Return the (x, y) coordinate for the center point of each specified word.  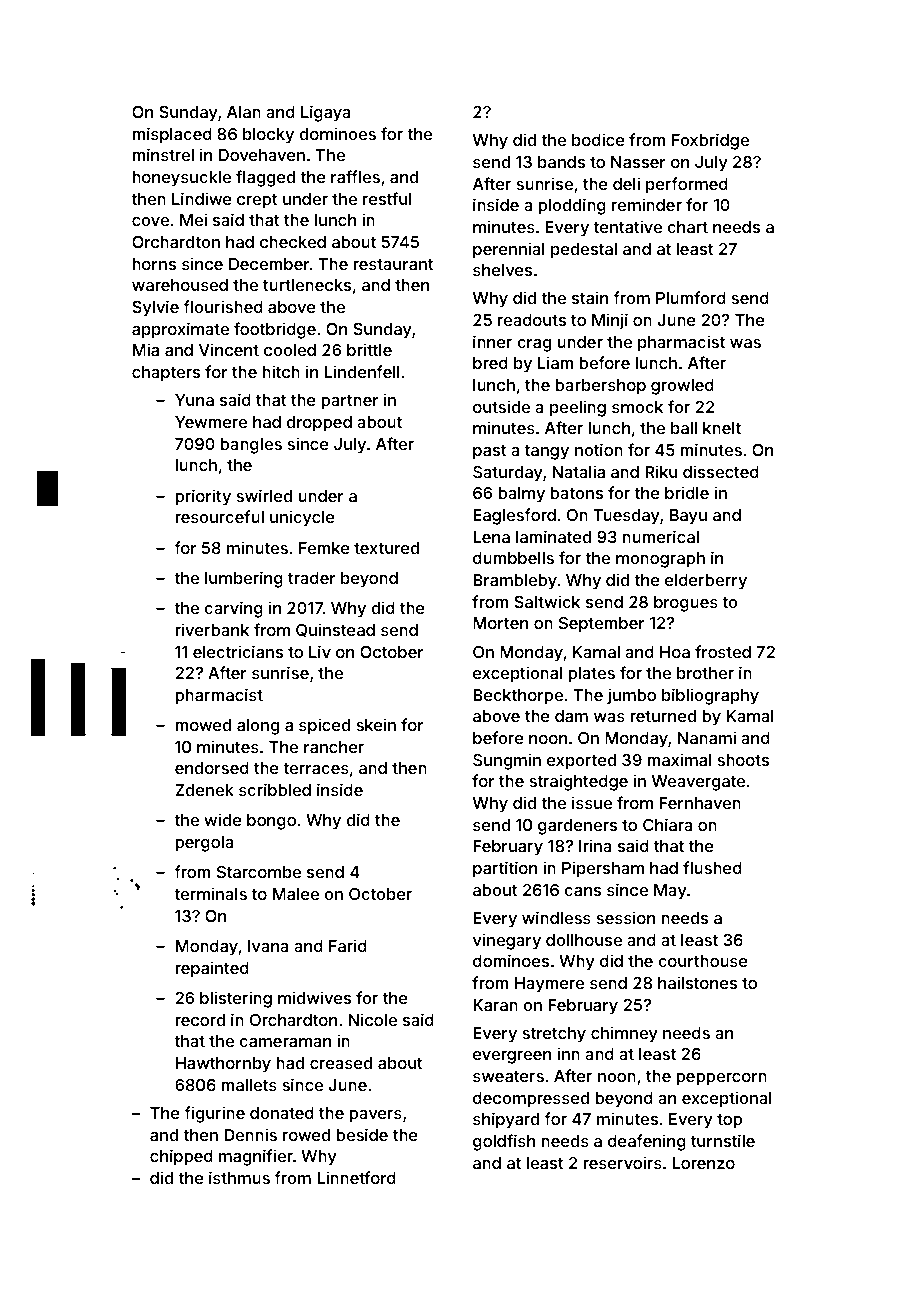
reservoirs (623, 1162)
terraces (316, 768)
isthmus (239, 1177)
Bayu (688, 517)
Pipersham (603, 869)
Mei (193, 219)
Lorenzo (703, 1163)
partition (505, 869)
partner (350, 402)
